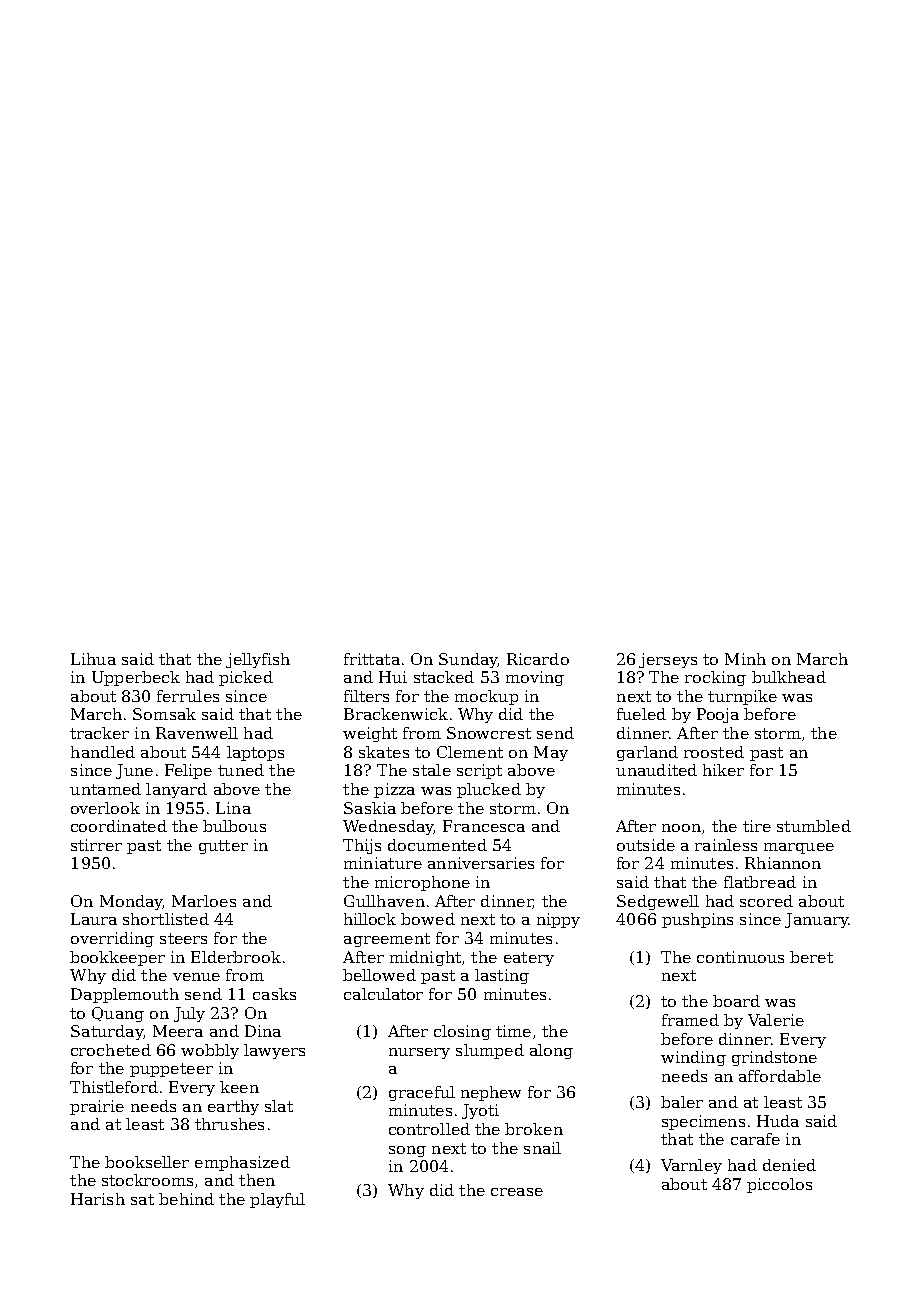 This screenshot has height=1308, width=924. I want to click on piccolos, so click(779, 1185).
